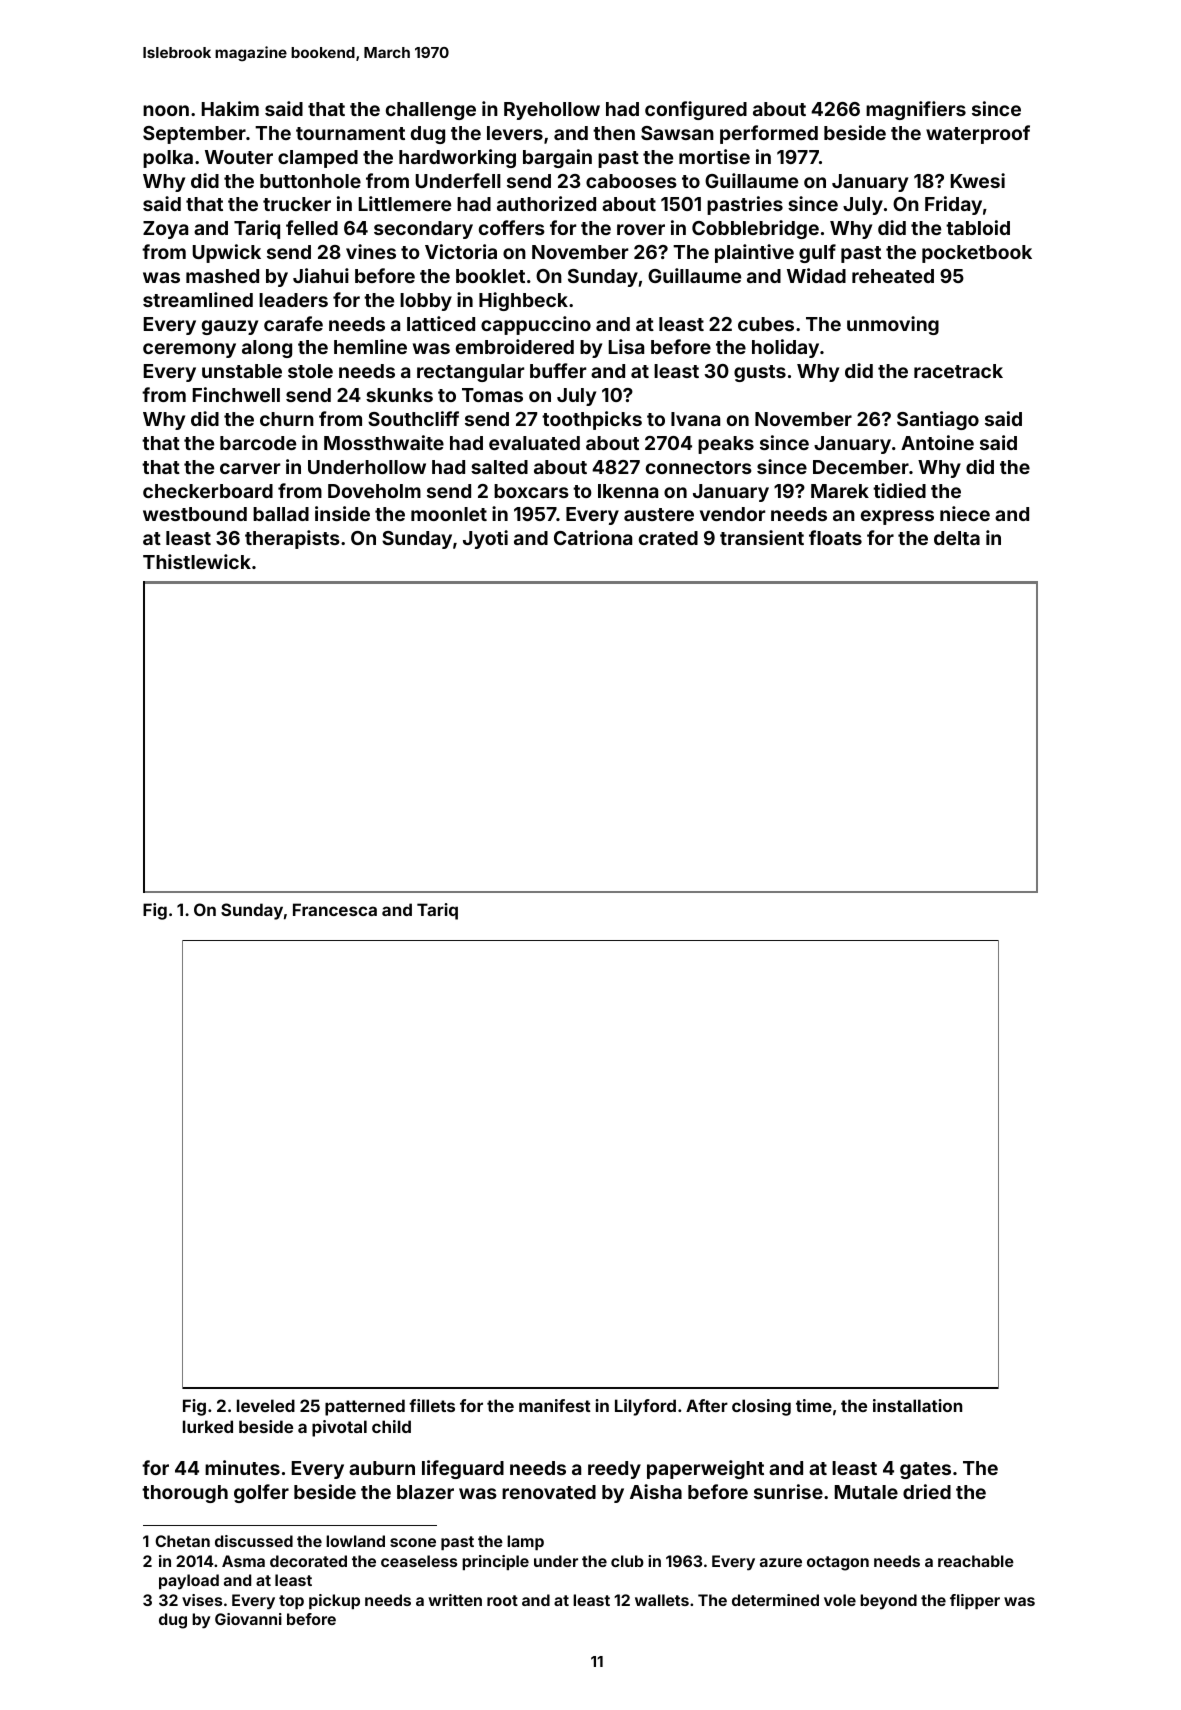 The width and height of the screenshot is (1181, 1710). Describe the element at coordinates (769, 134) in the screenshot. I see `performed` at that location.
